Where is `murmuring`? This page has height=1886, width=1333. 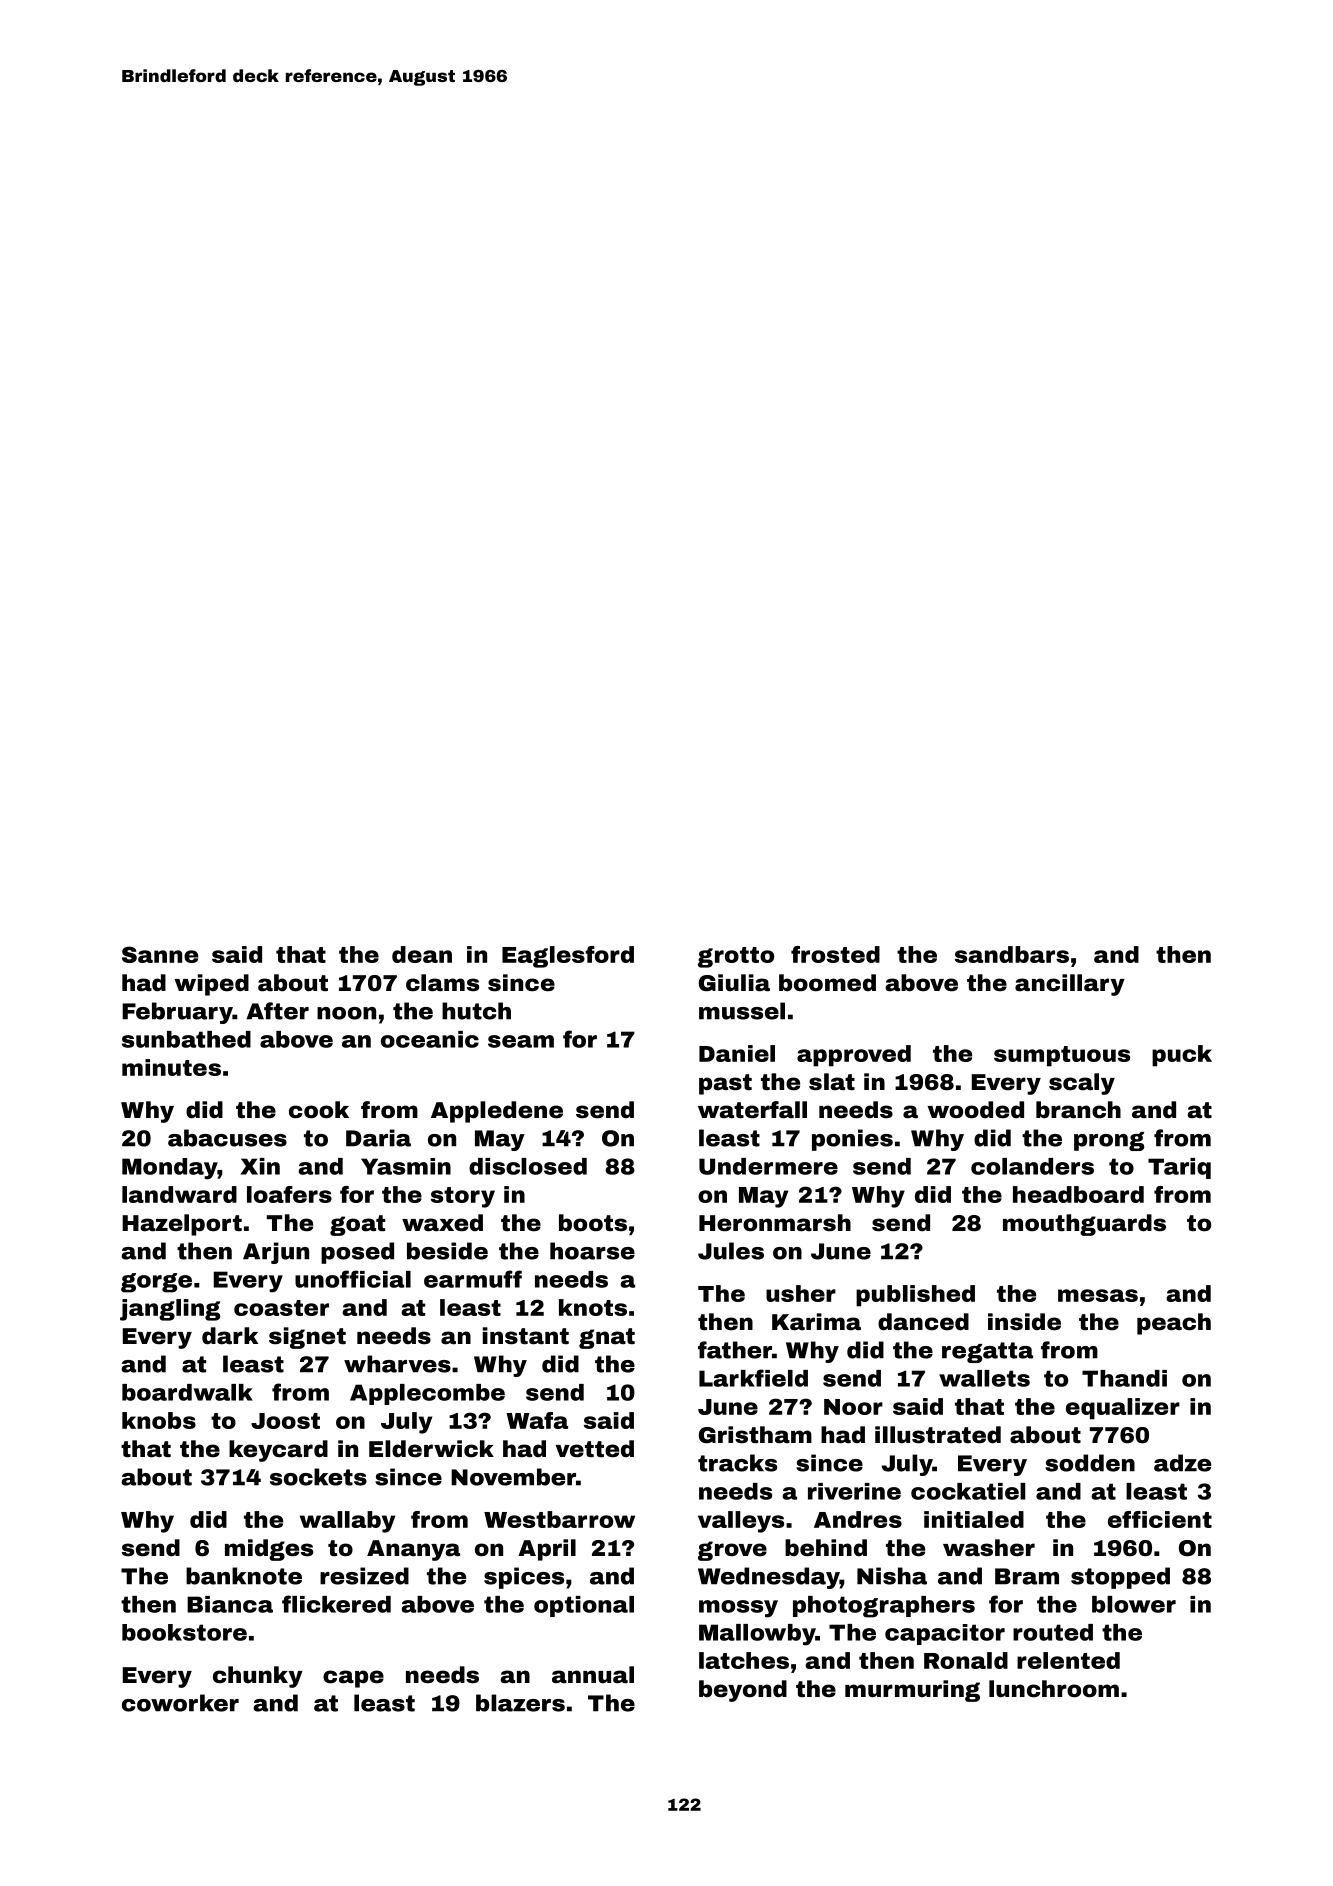
murmuring is located at coordinates (912, 1691).
